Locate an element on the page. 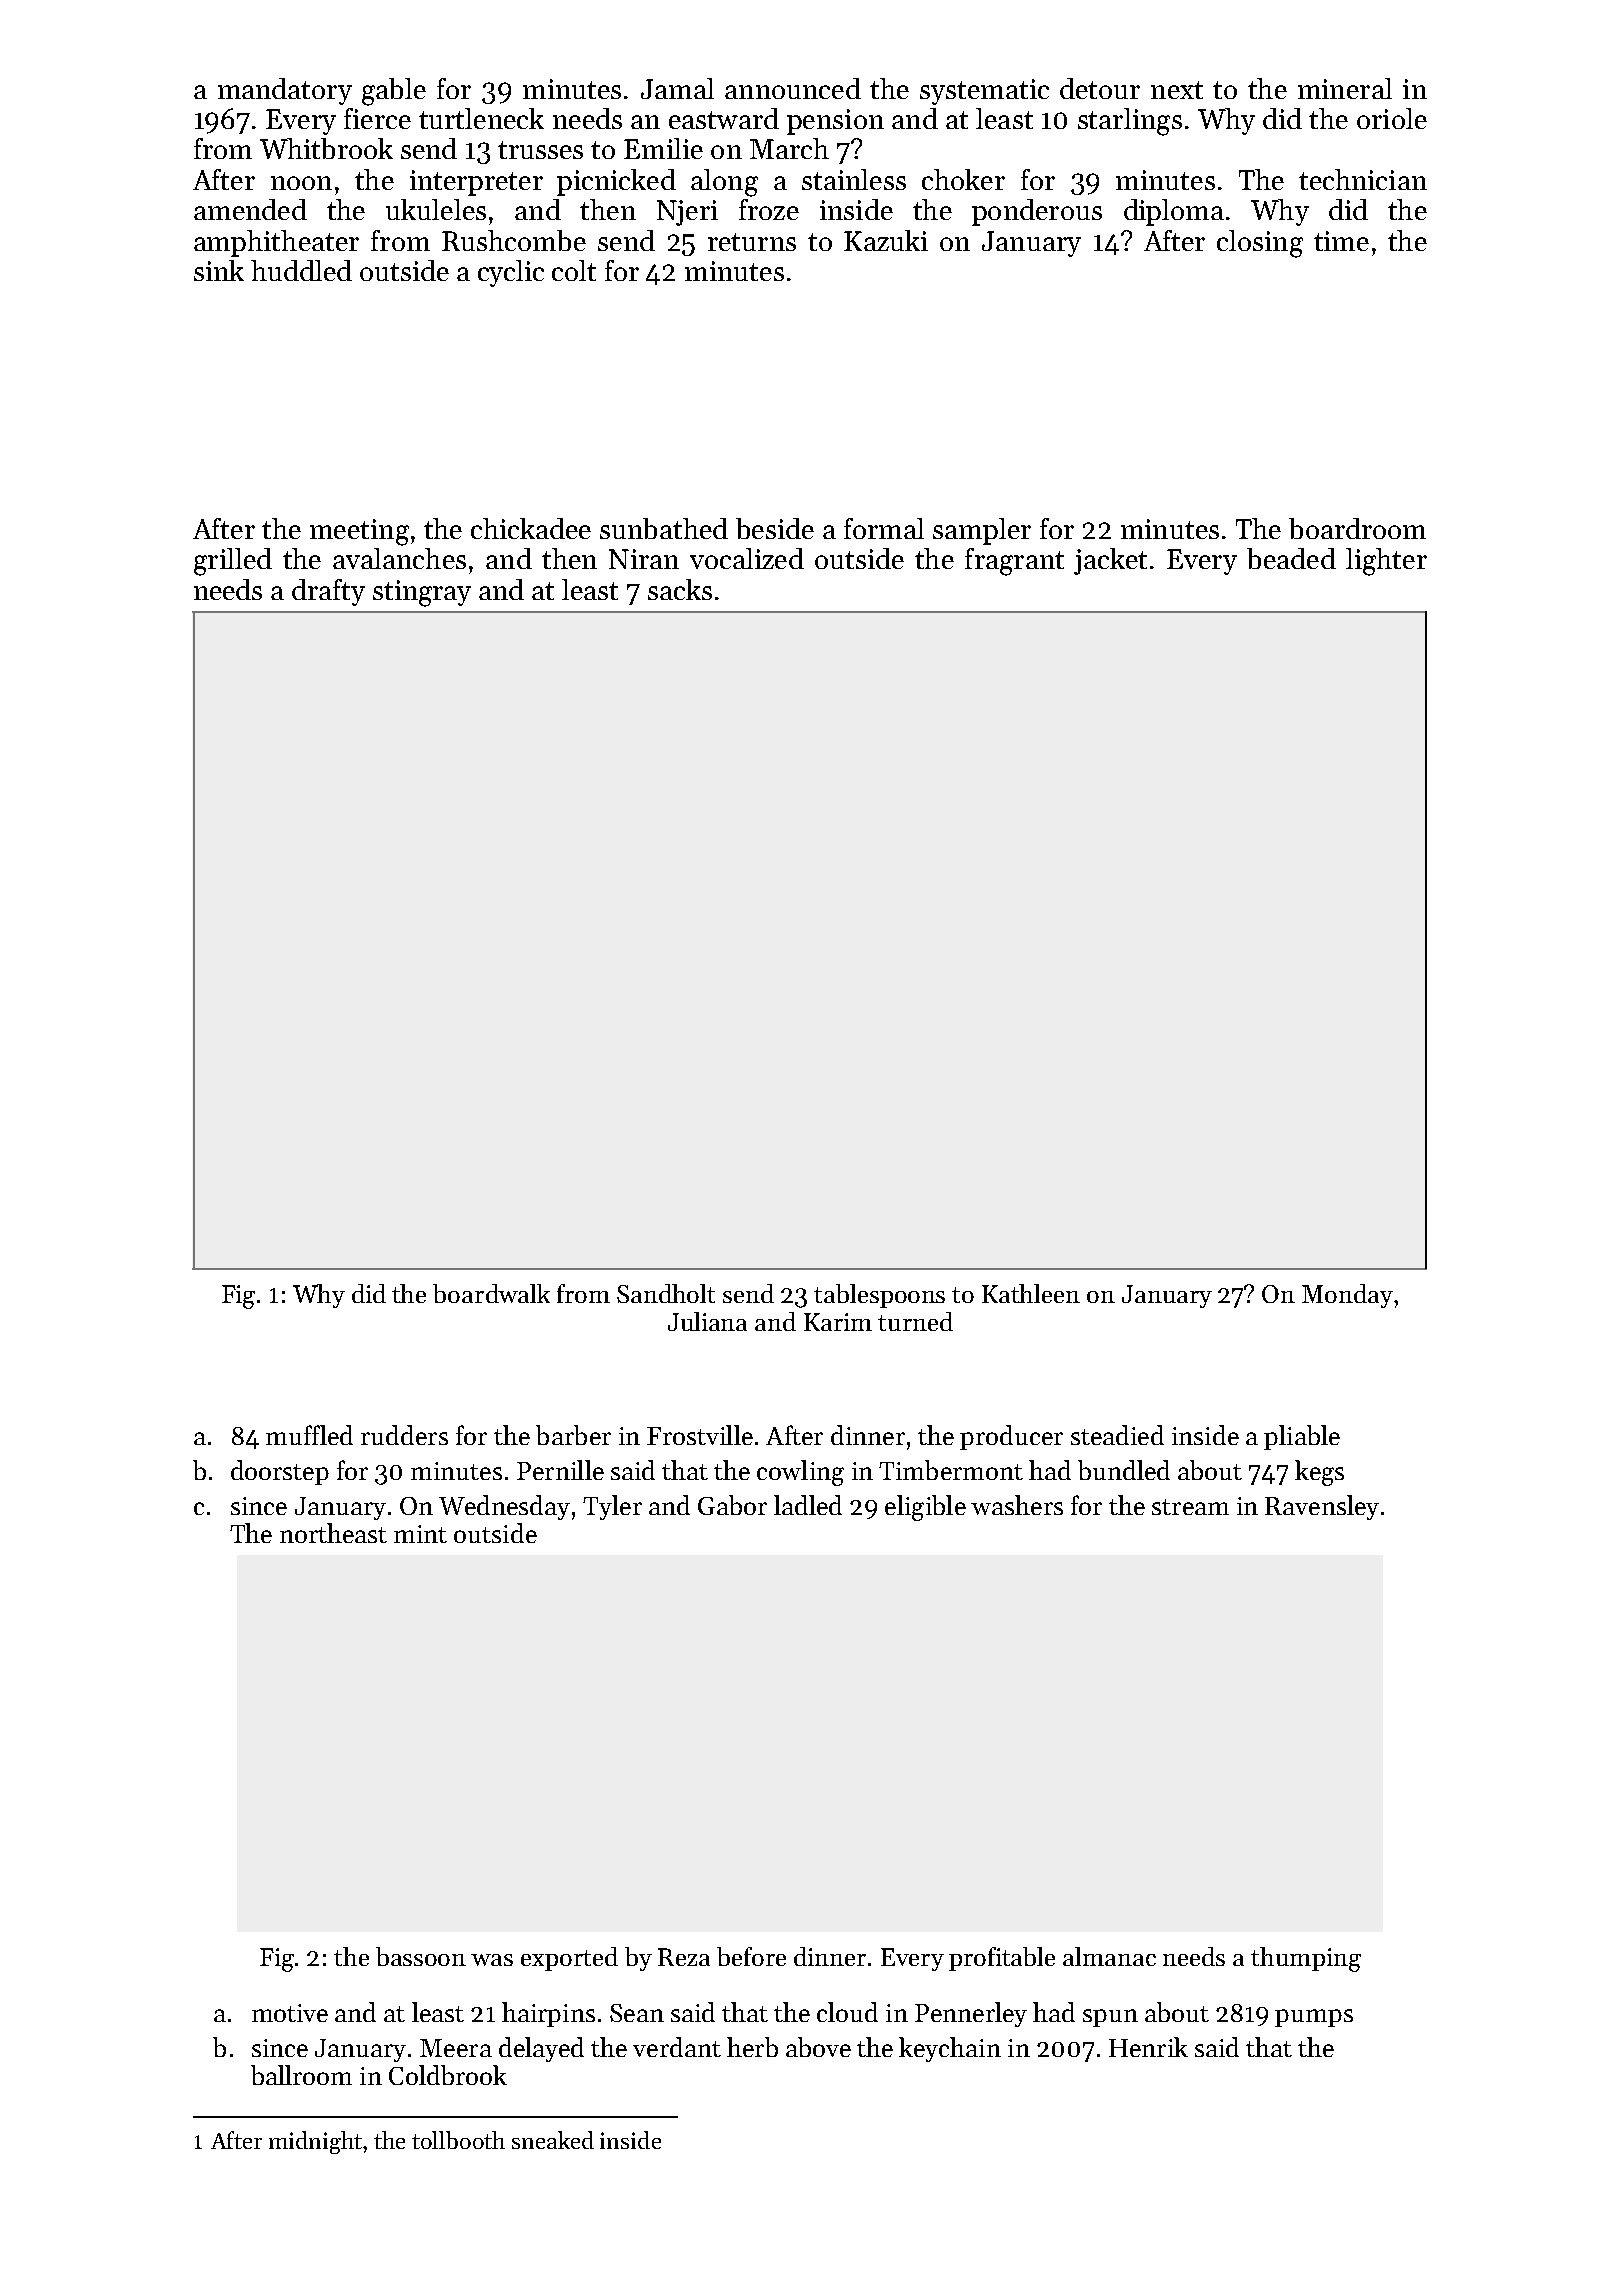 This document has height=2292, width=1620. Ravensley is located at coordinates (1322, 1507).
